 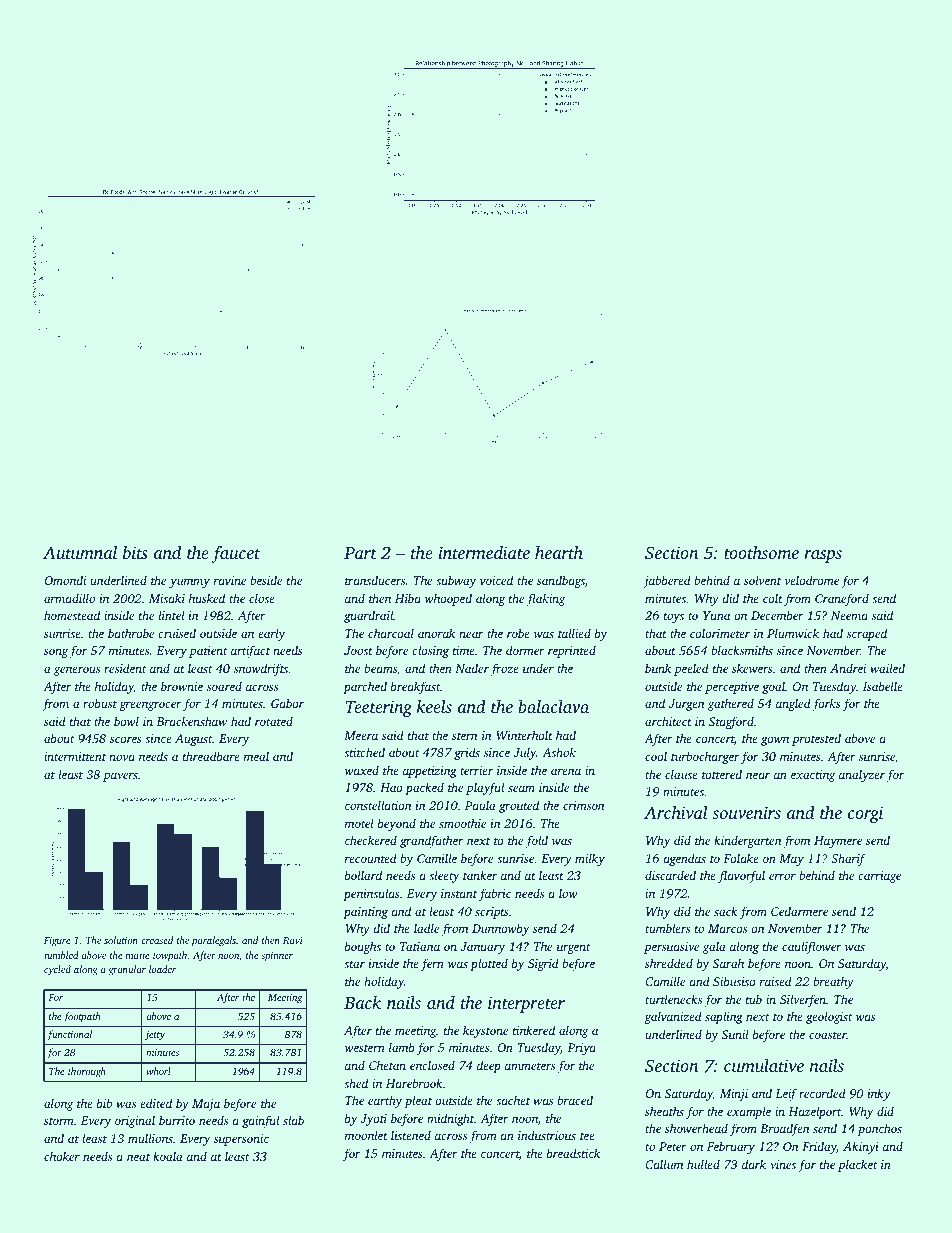 What do you see at coordinates (731, 722) in the screenshot?
I see `Stagford` at bounding box center [731, 722].
